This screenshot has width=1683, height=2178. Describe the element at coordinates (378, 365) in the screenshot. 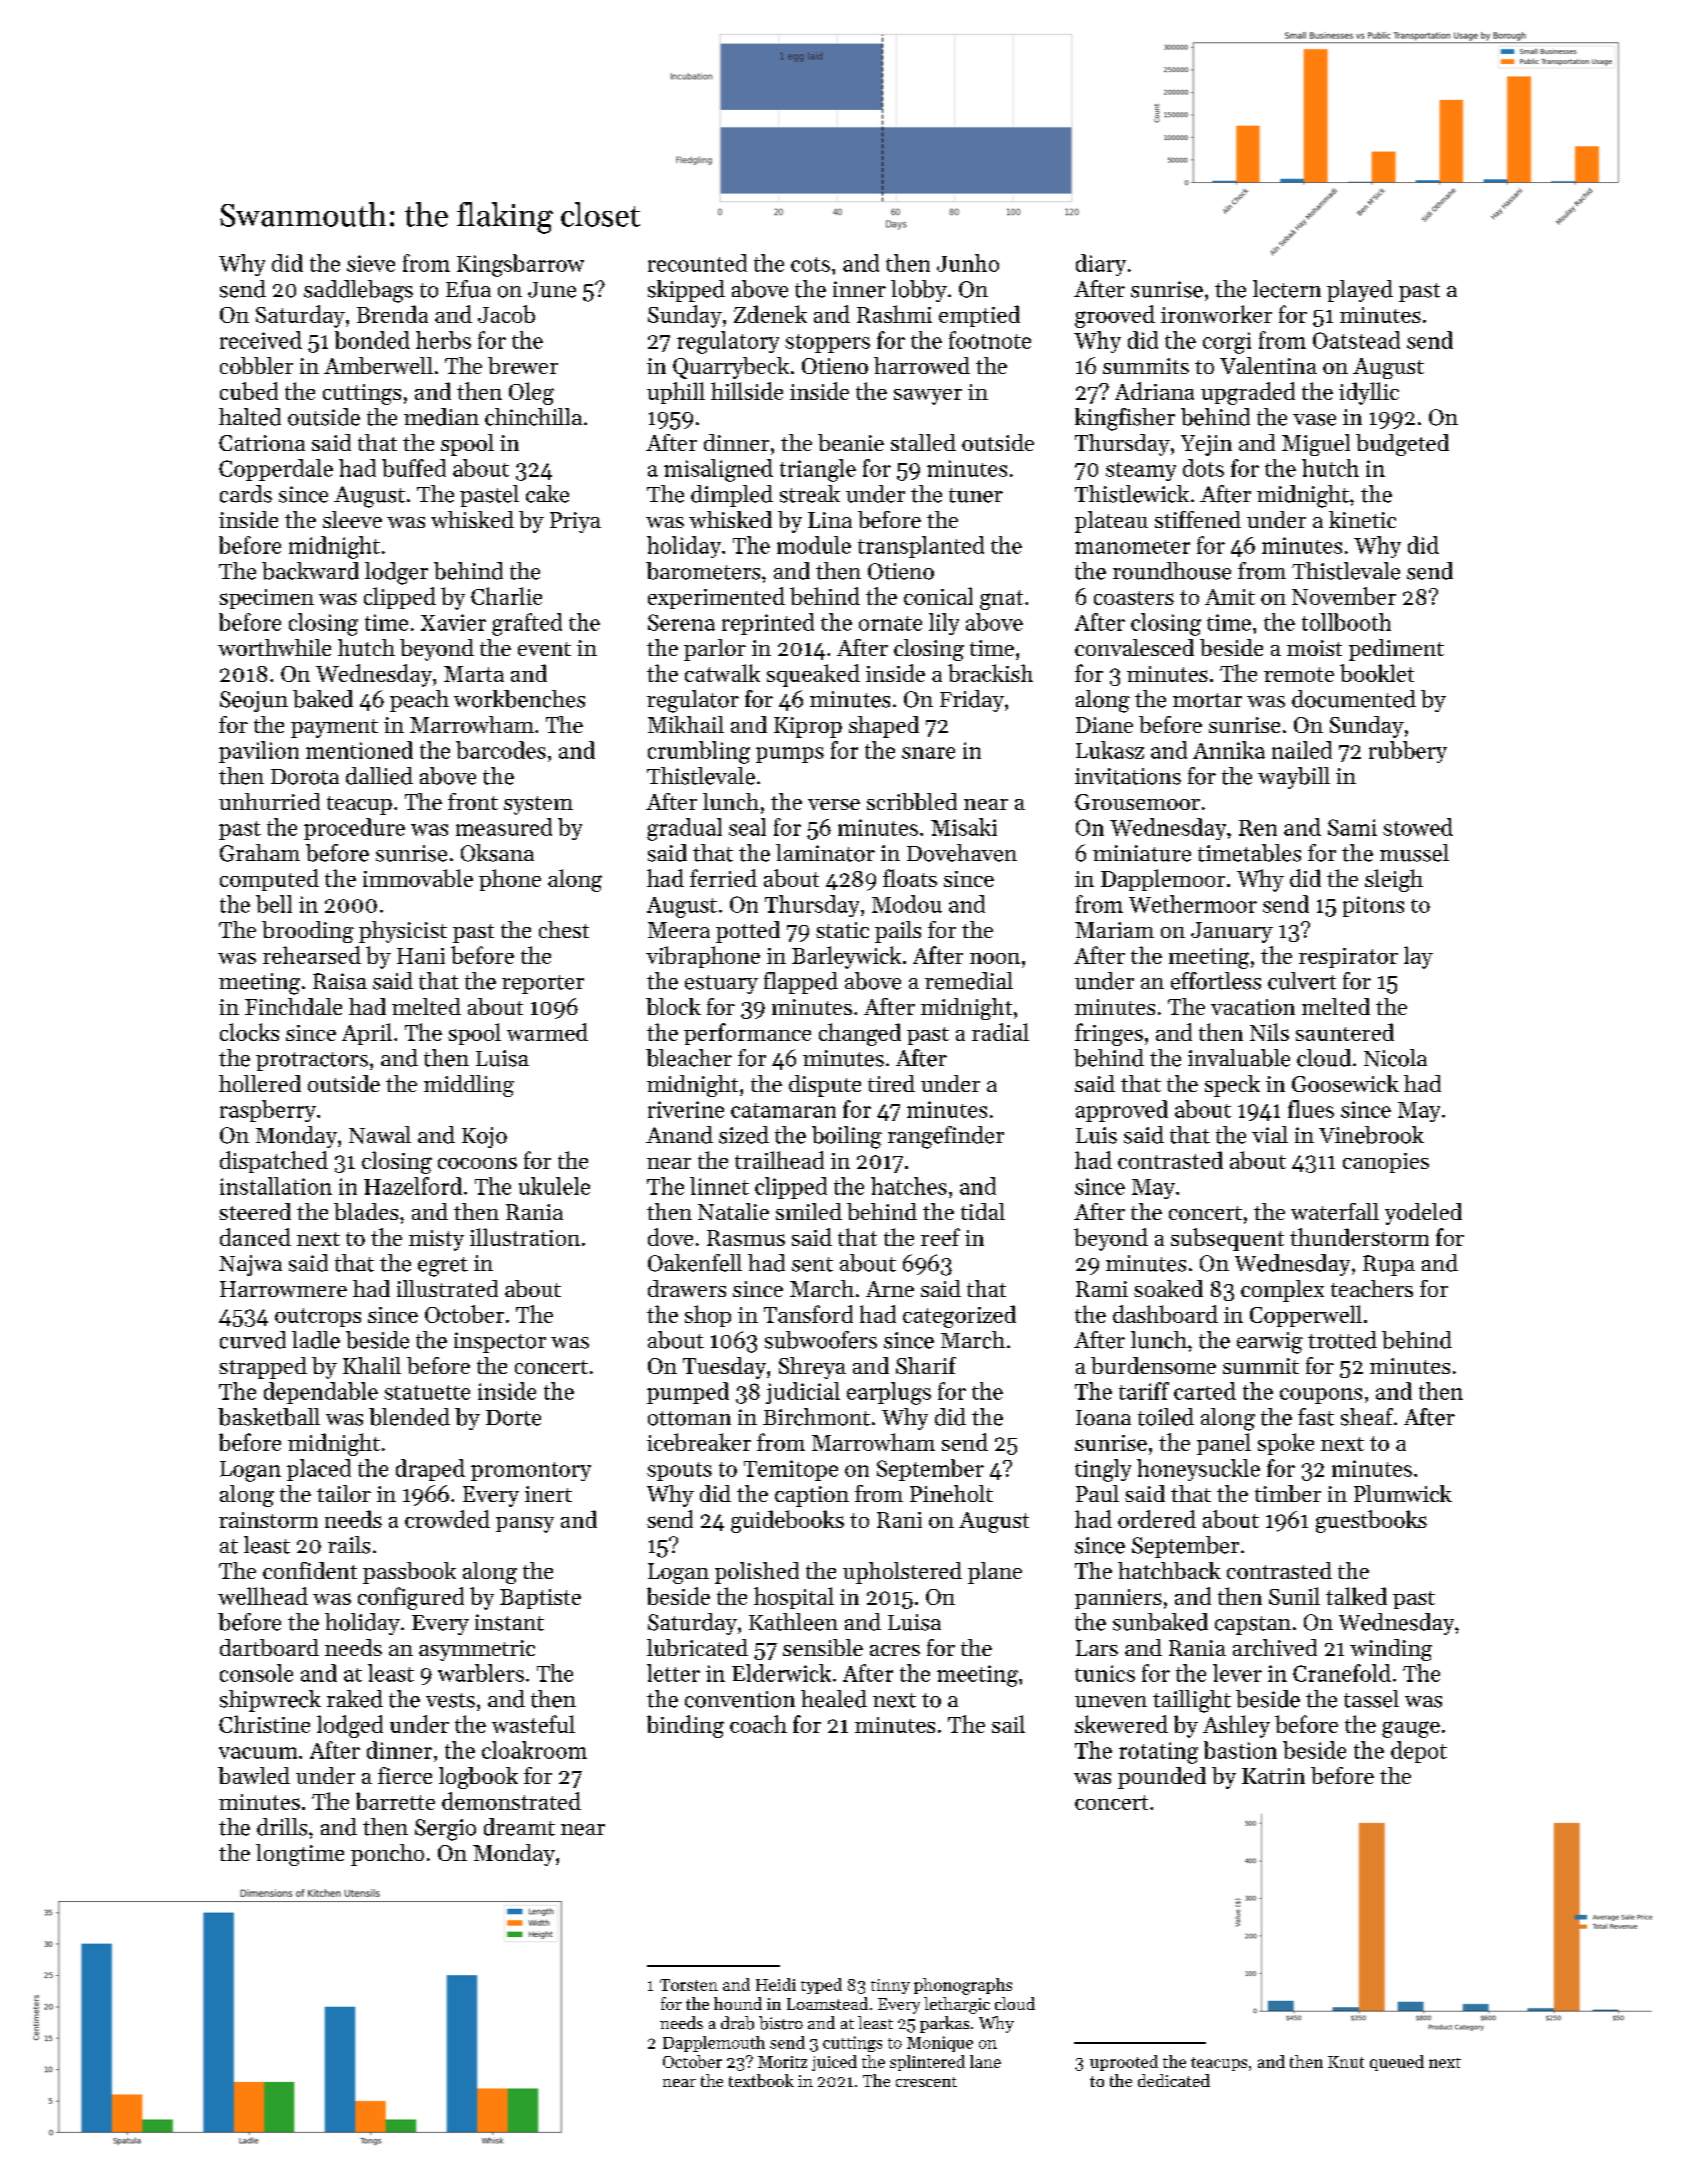

I see `Amberwell` at that location.
